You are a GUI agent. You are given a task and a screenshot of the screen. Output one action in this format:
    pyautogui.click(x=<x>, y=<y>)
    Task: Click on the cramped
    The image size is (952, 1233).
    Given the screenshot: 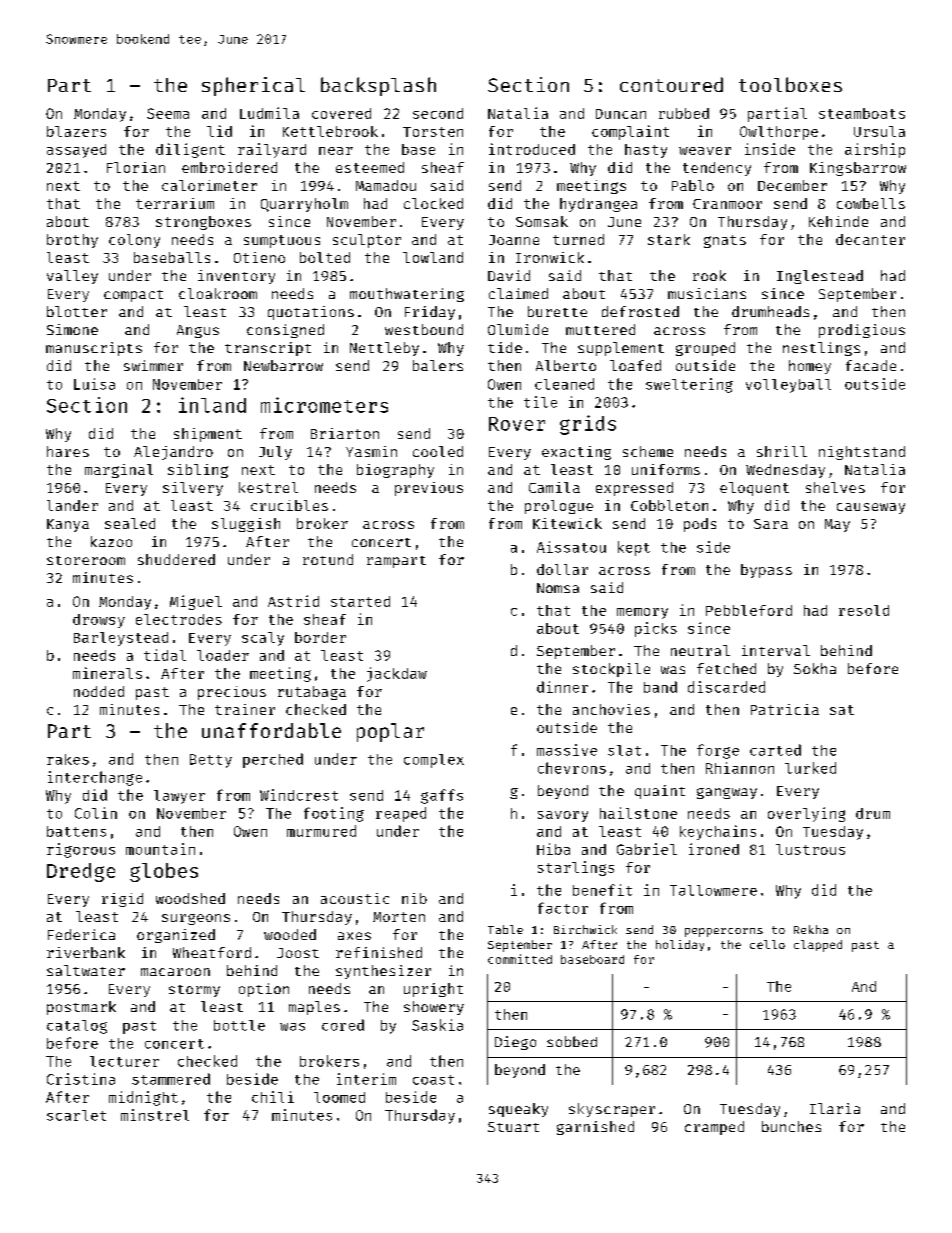 What is the action you would take?
    pyautogui.click(x=714, y=1128)
